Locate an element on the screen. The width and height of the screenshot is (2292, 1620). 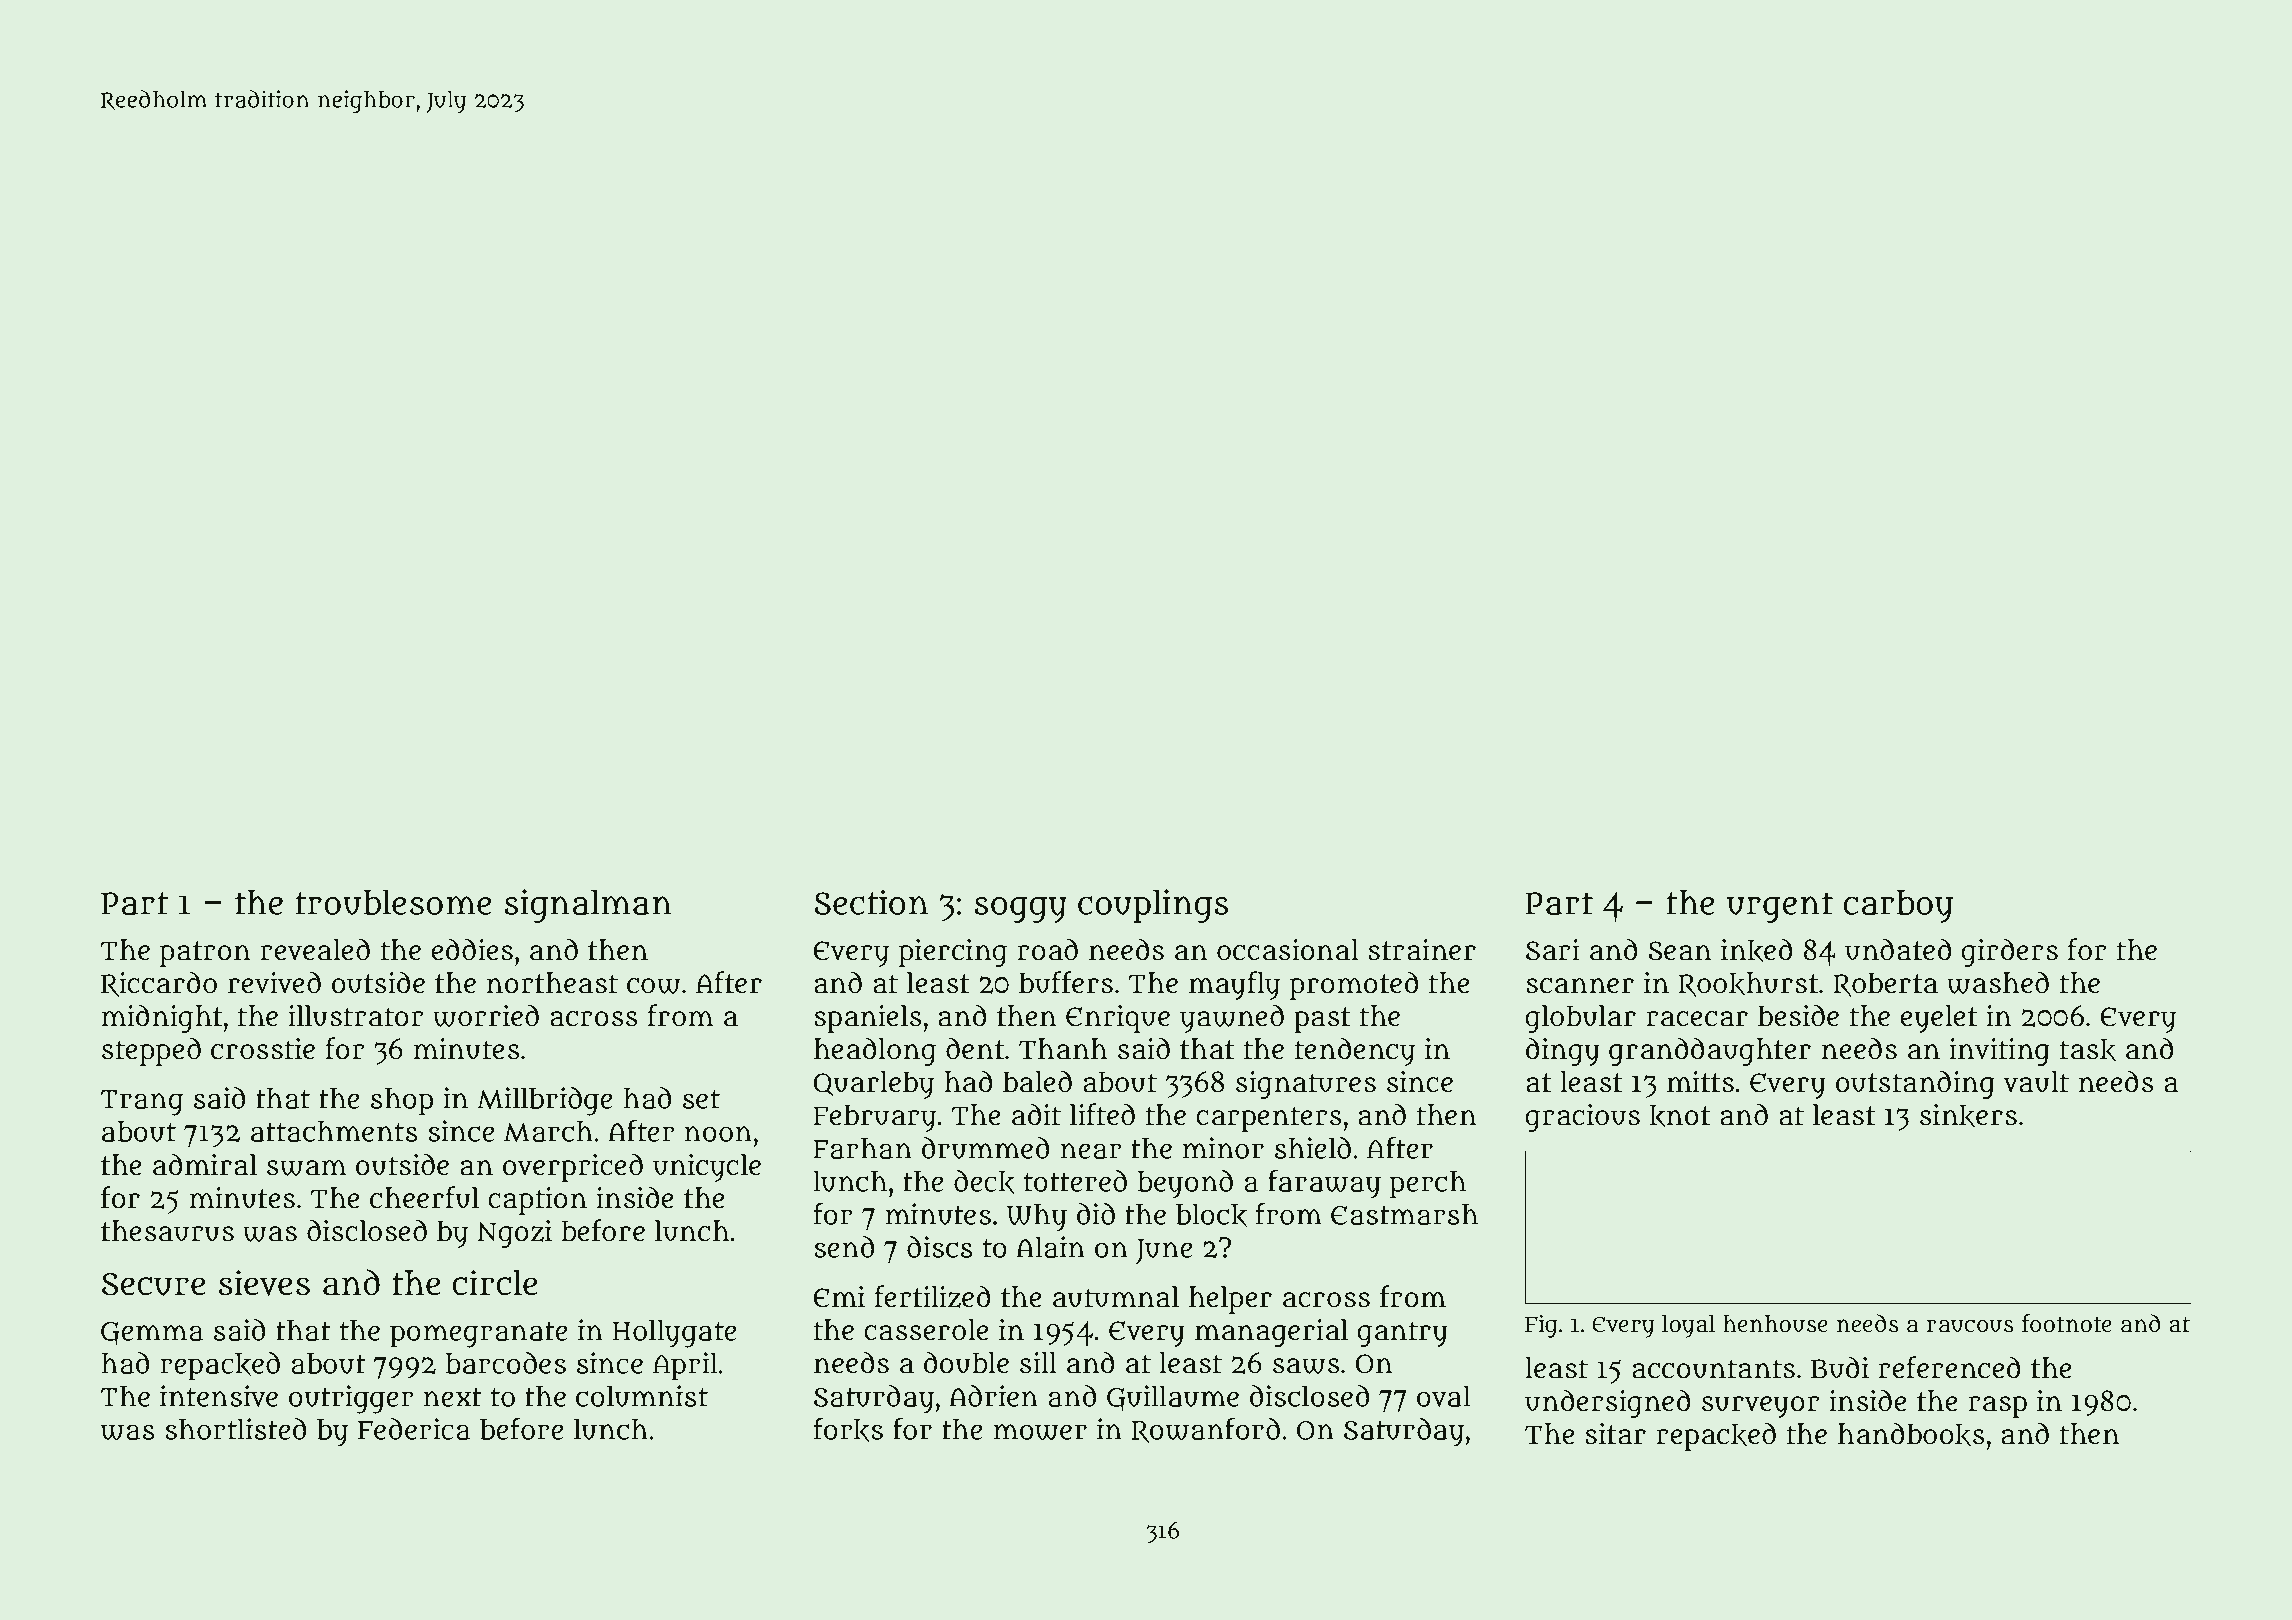
Rowanford is located at coordinates (1205, 1430).
